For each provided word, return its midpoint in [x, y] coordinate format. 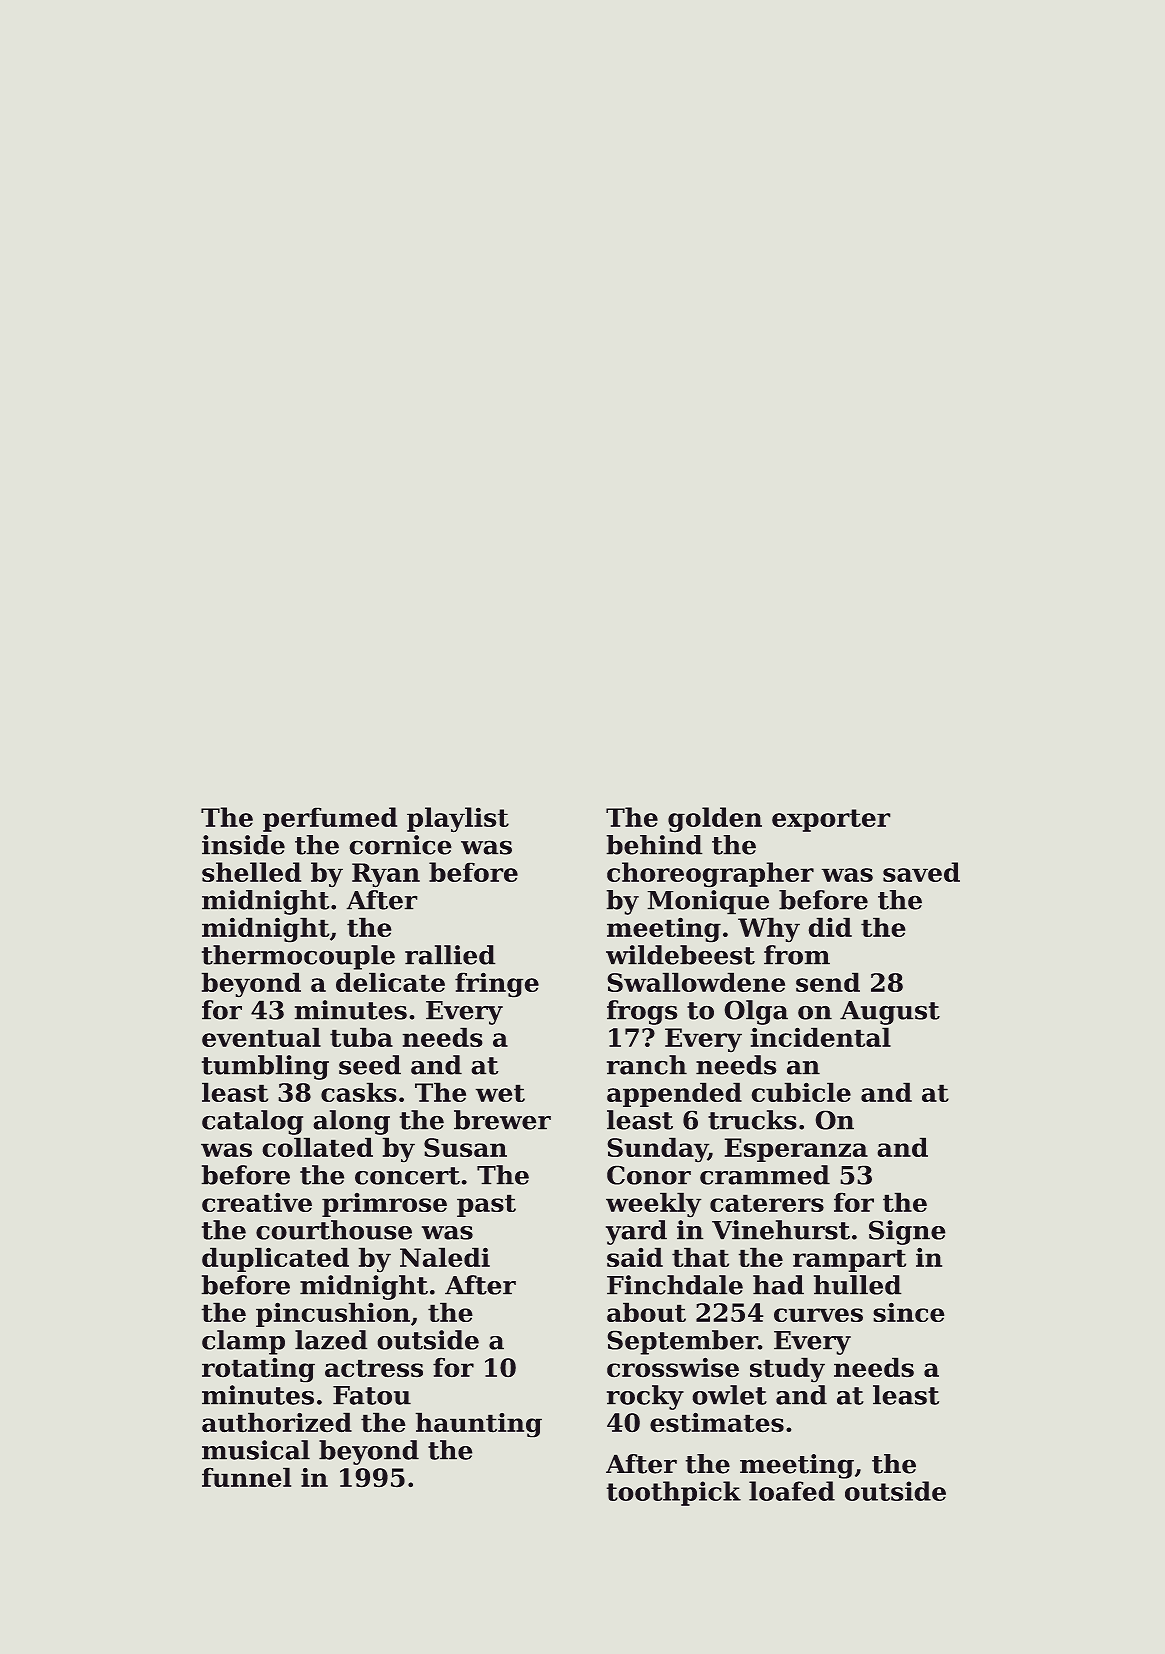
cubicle [801, 1092]
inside [243, 845]
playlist [458, 820]
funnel [246, 1477]
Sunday [657, 1150]
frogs [642, 1012]
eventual [261, 1037]
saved [921, 872]
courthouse [334, 1230]
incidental [820, 1037]
